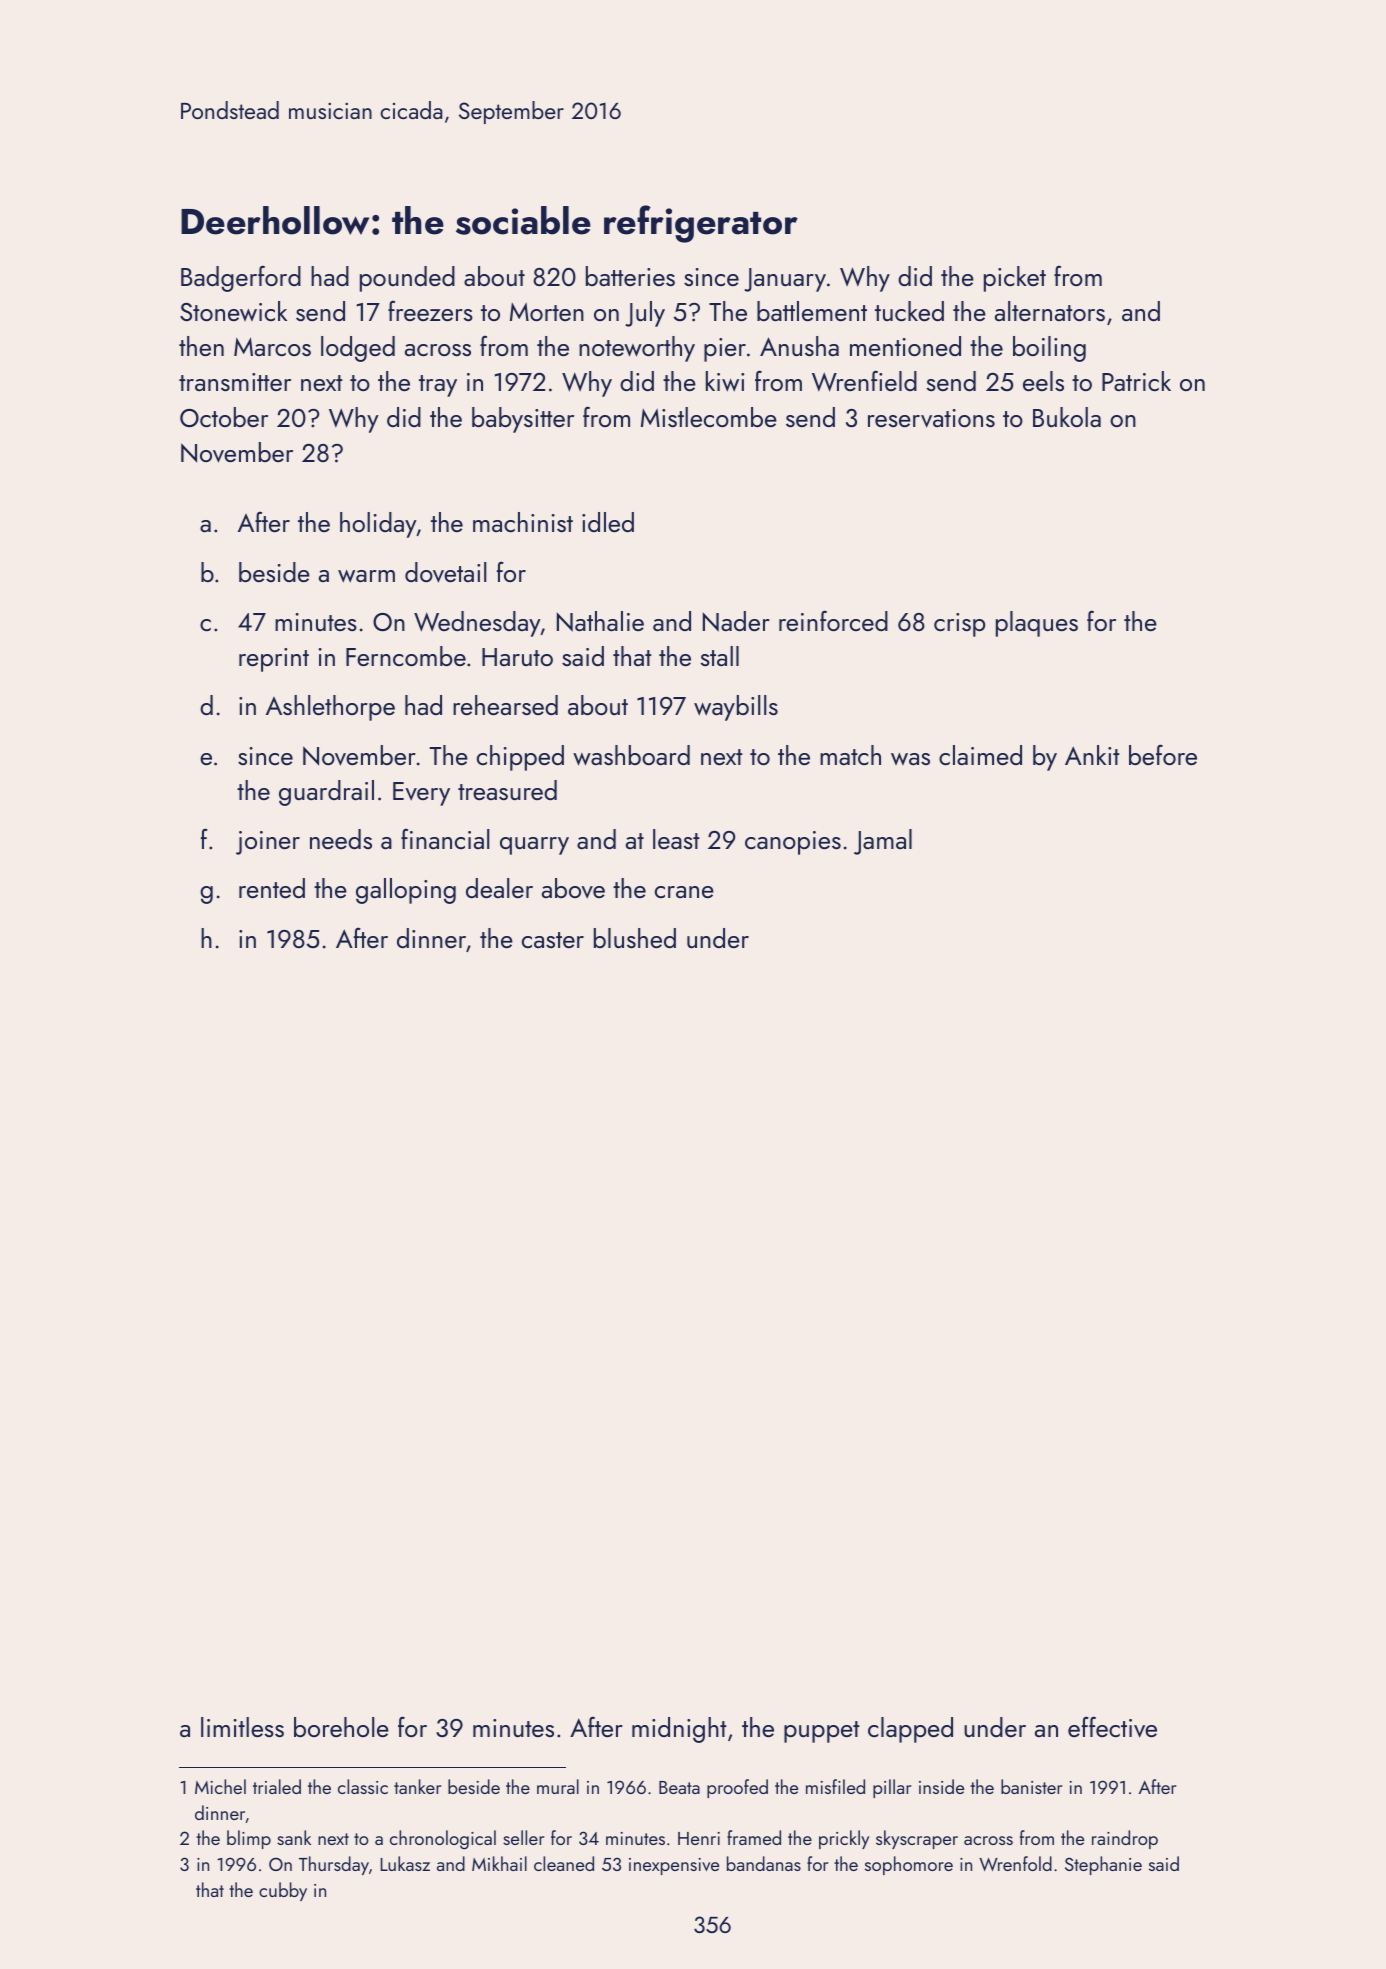 The width and height of the screenshot is (1386, 1969). What do you see at coordinates (883, 842) in the screenshot?
I see `Jamal` at bounding box center [883, 842].
